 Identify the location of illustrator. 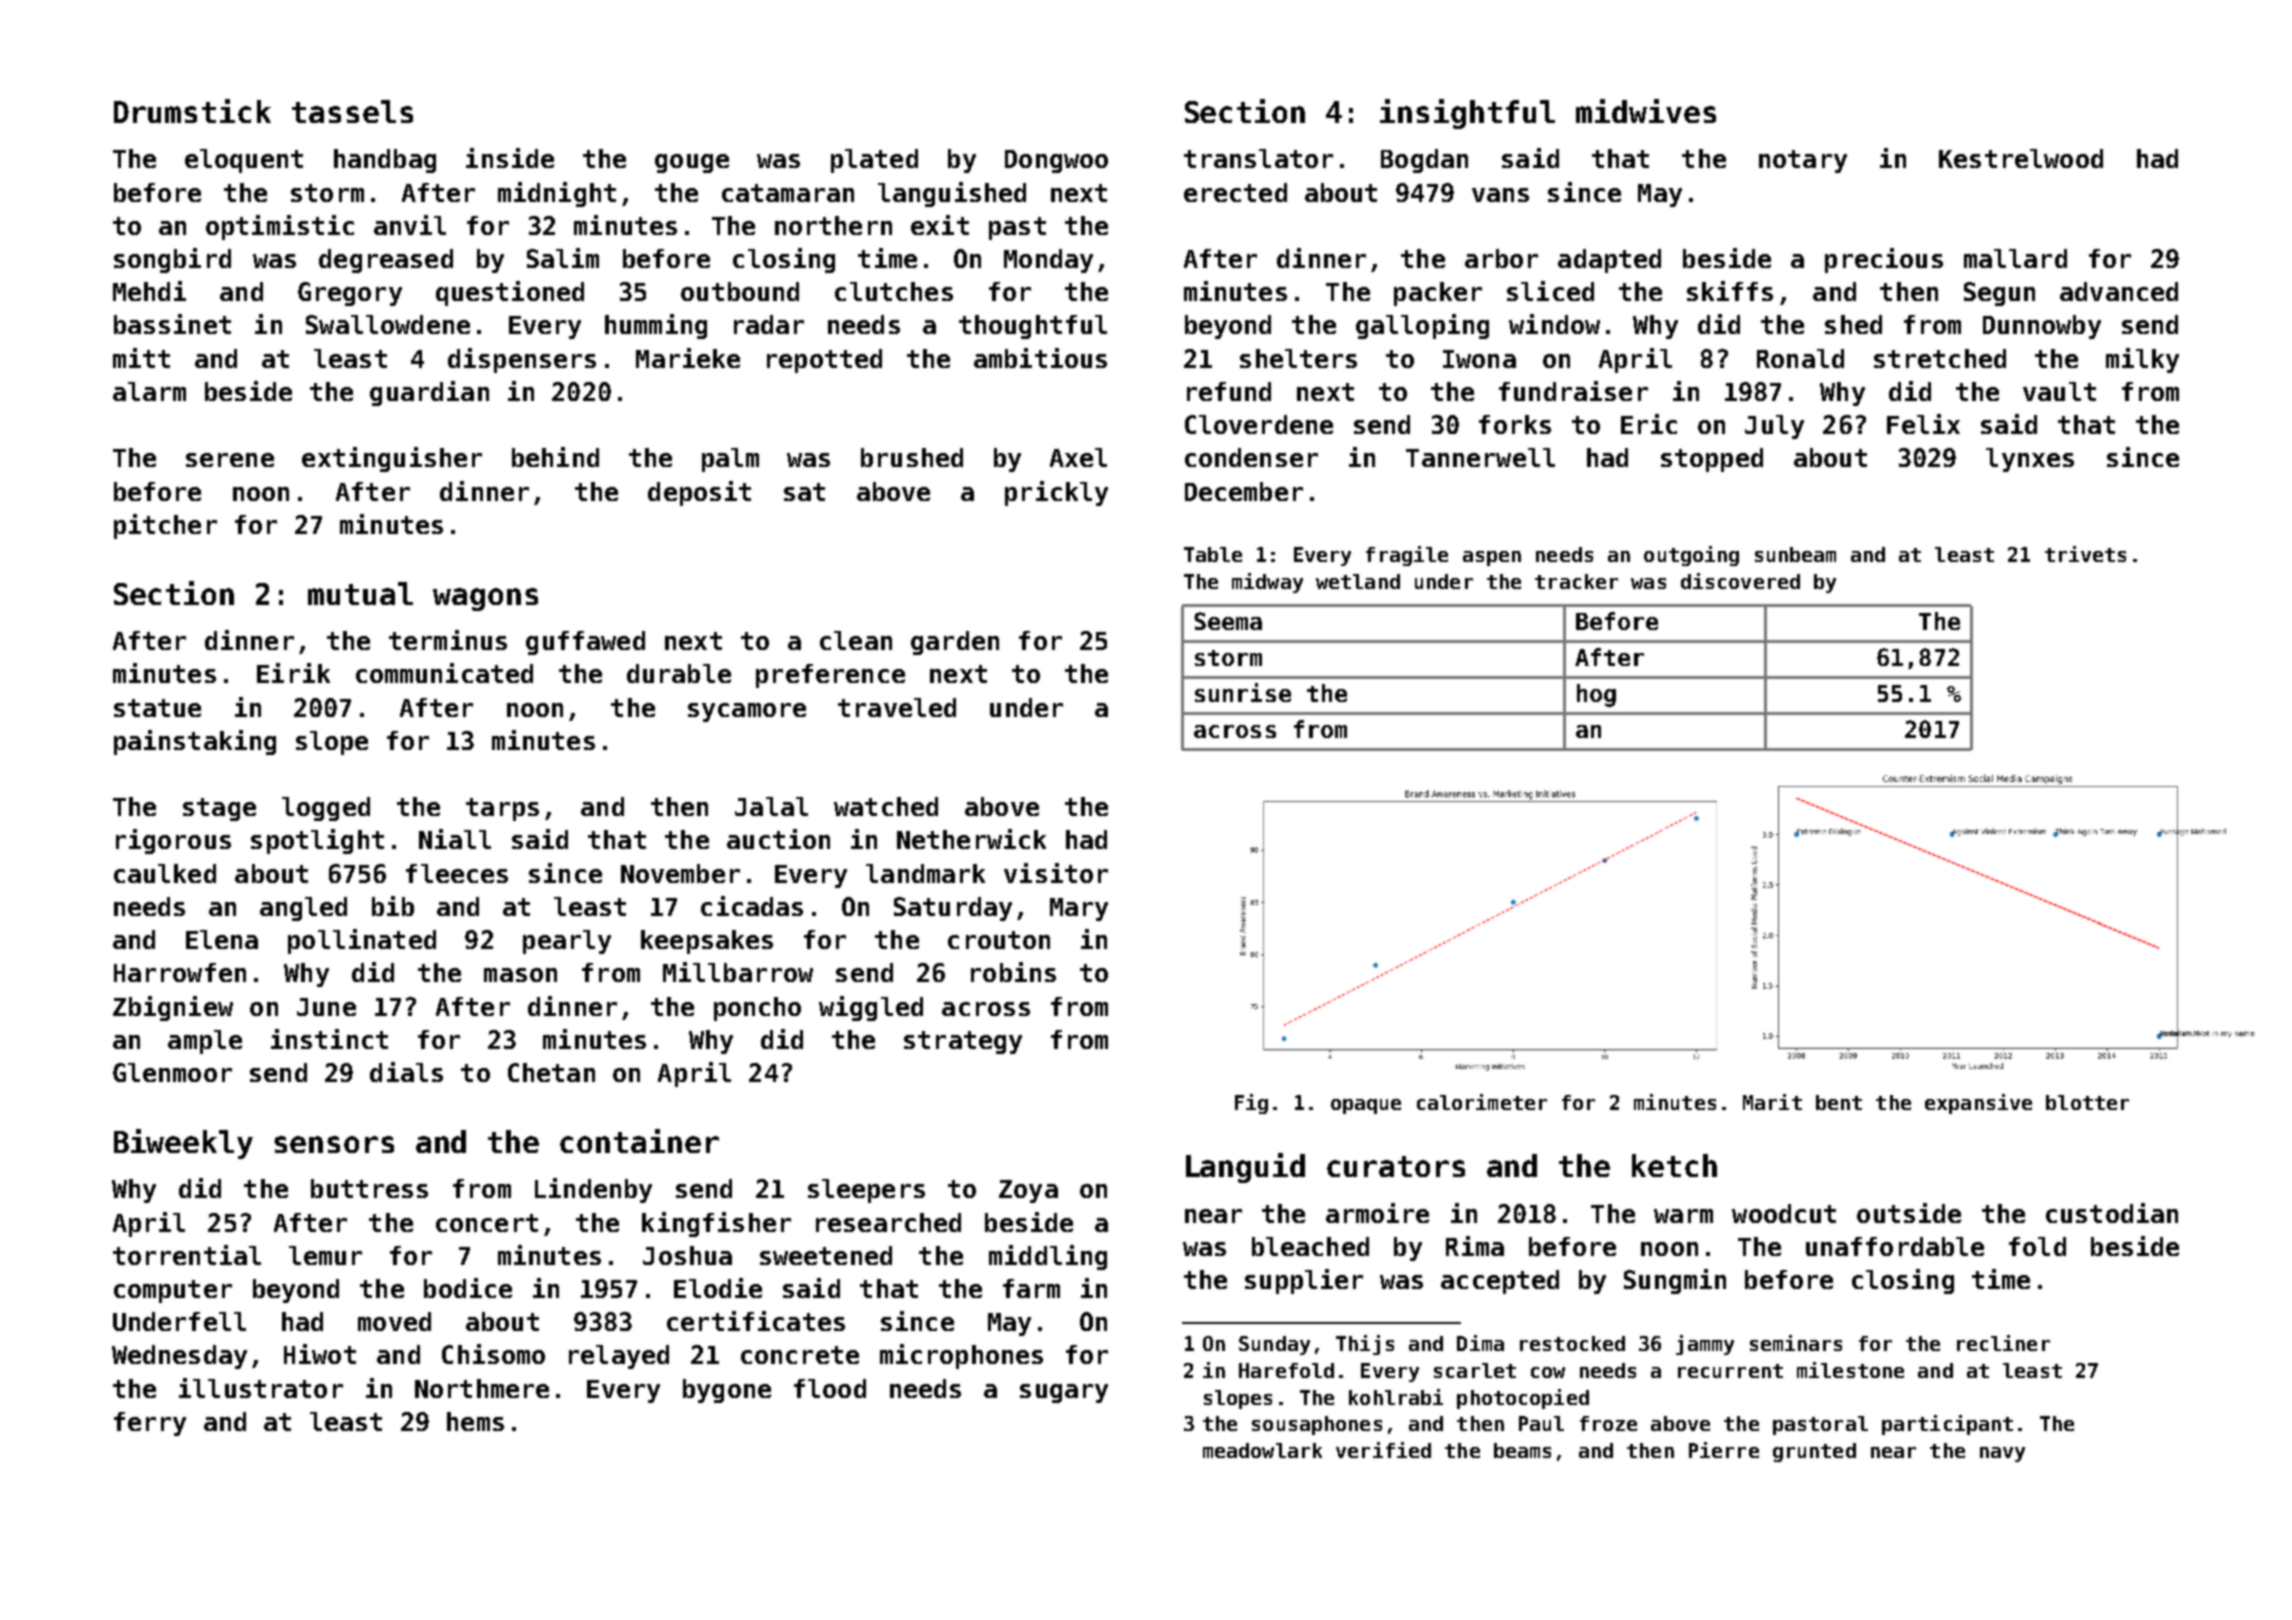
(261, 1388).
